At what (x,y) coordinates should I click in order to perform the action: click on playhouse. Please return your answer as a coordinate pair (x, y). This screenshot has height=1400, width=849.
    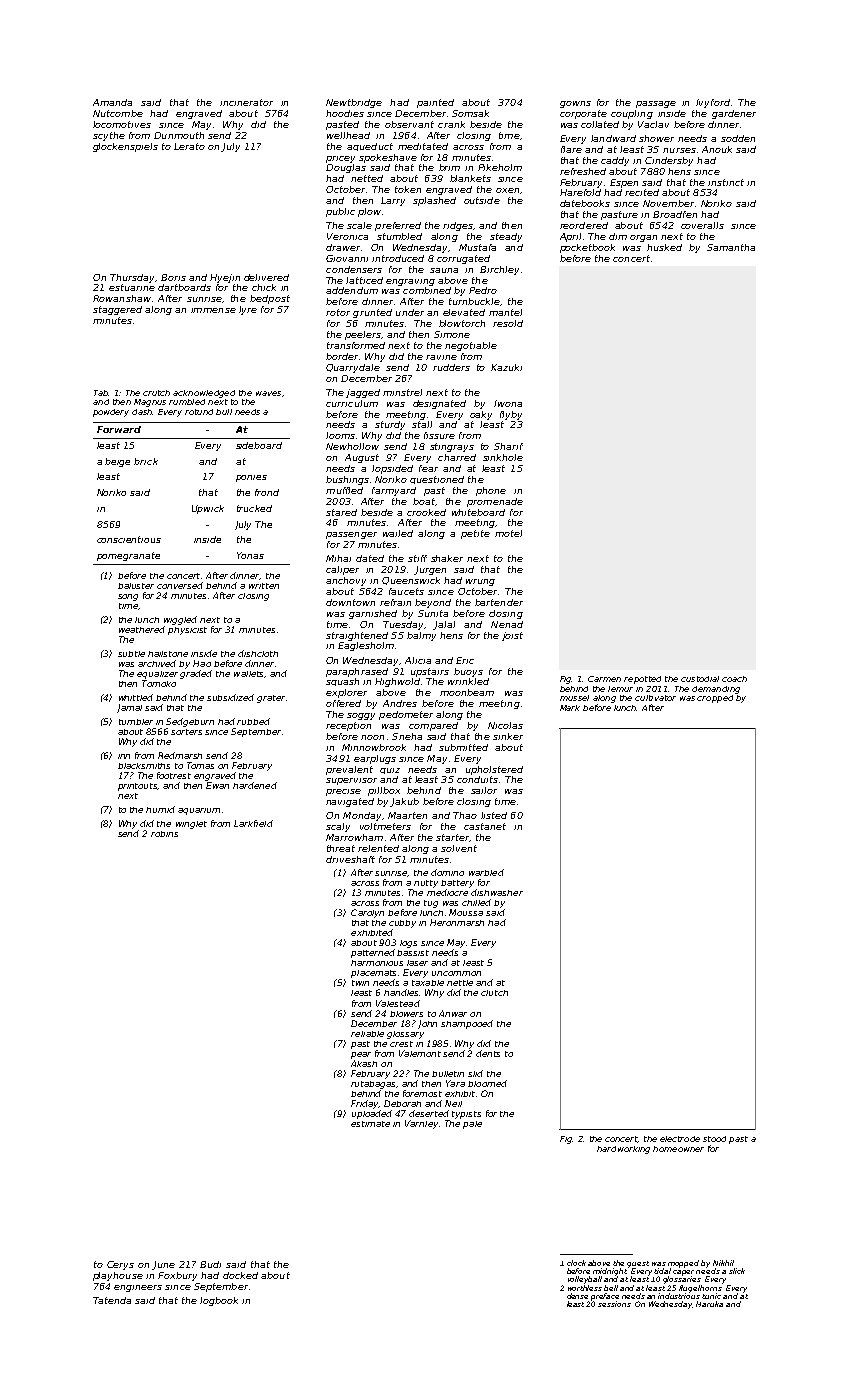
    Looking at the image, I should click on (118, 1276).
